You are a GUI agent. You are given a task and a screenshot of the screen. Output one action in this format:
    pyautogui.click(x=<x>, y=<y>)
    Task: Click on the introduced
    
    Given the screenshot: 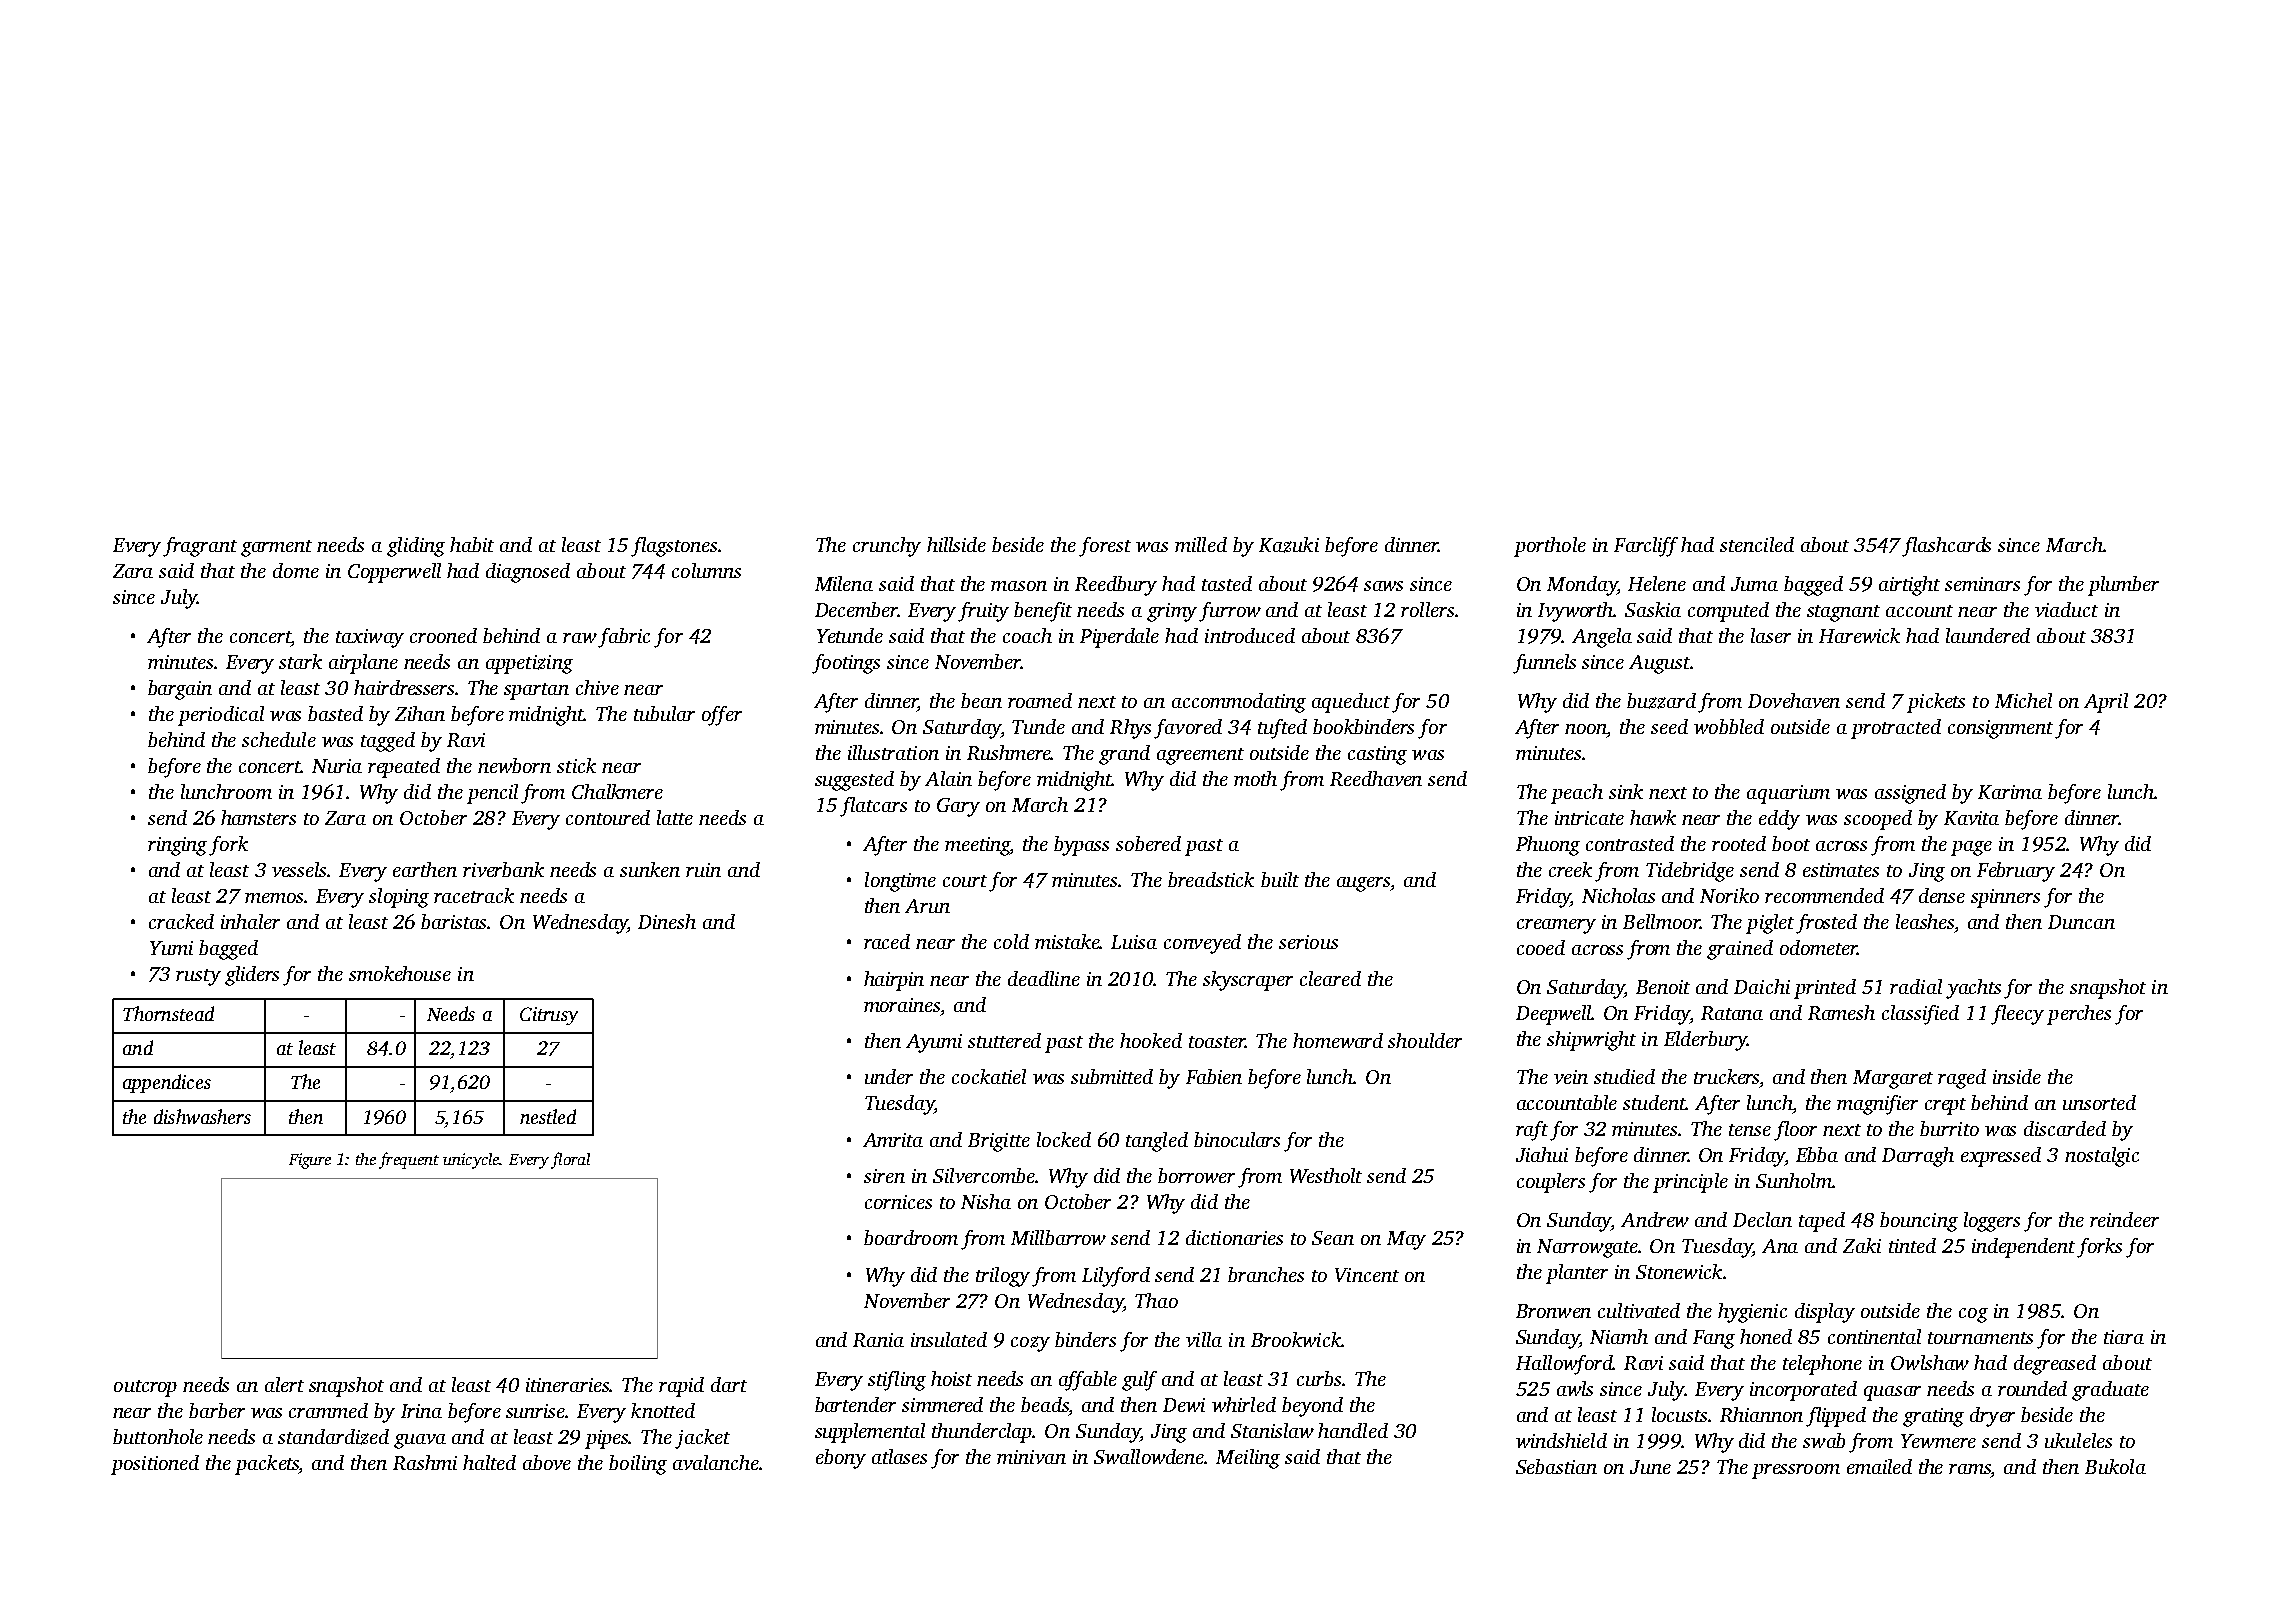 What is the action you would take?
    pyautogui.click(x=1250, y=635)
